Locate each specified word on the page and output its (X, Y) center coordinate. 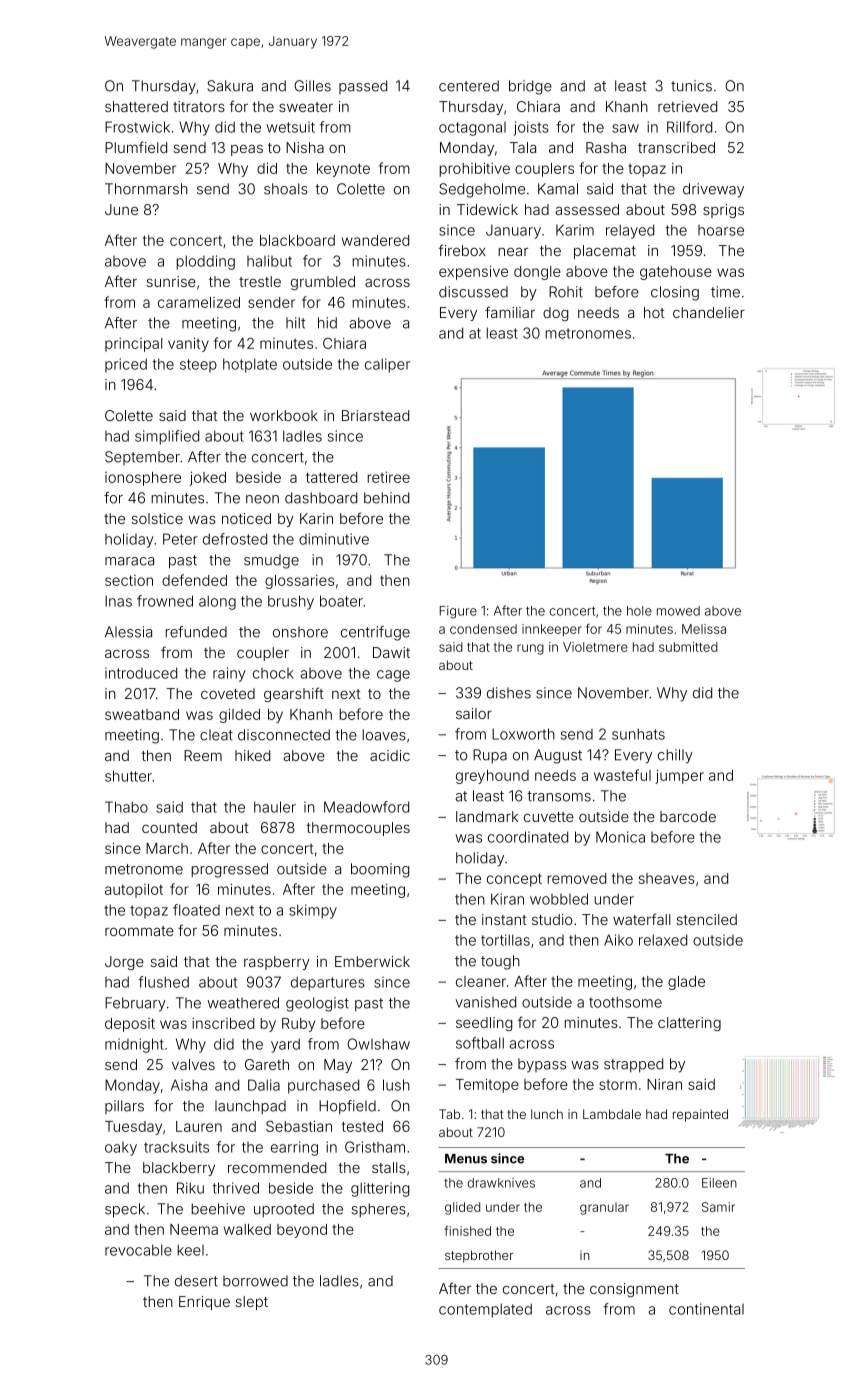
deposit (130, 1025)
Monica (620, 837)
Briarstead (375, 415)
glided (462, 1208)
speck (125, 1210)
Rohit (566, 292)
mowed (678, 611)
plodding (205, 262)
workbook (284, 415)
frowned (165, 601)
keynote (343, 170)
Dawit (391, 652)
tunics (691, 86)
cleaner (481, 981)
